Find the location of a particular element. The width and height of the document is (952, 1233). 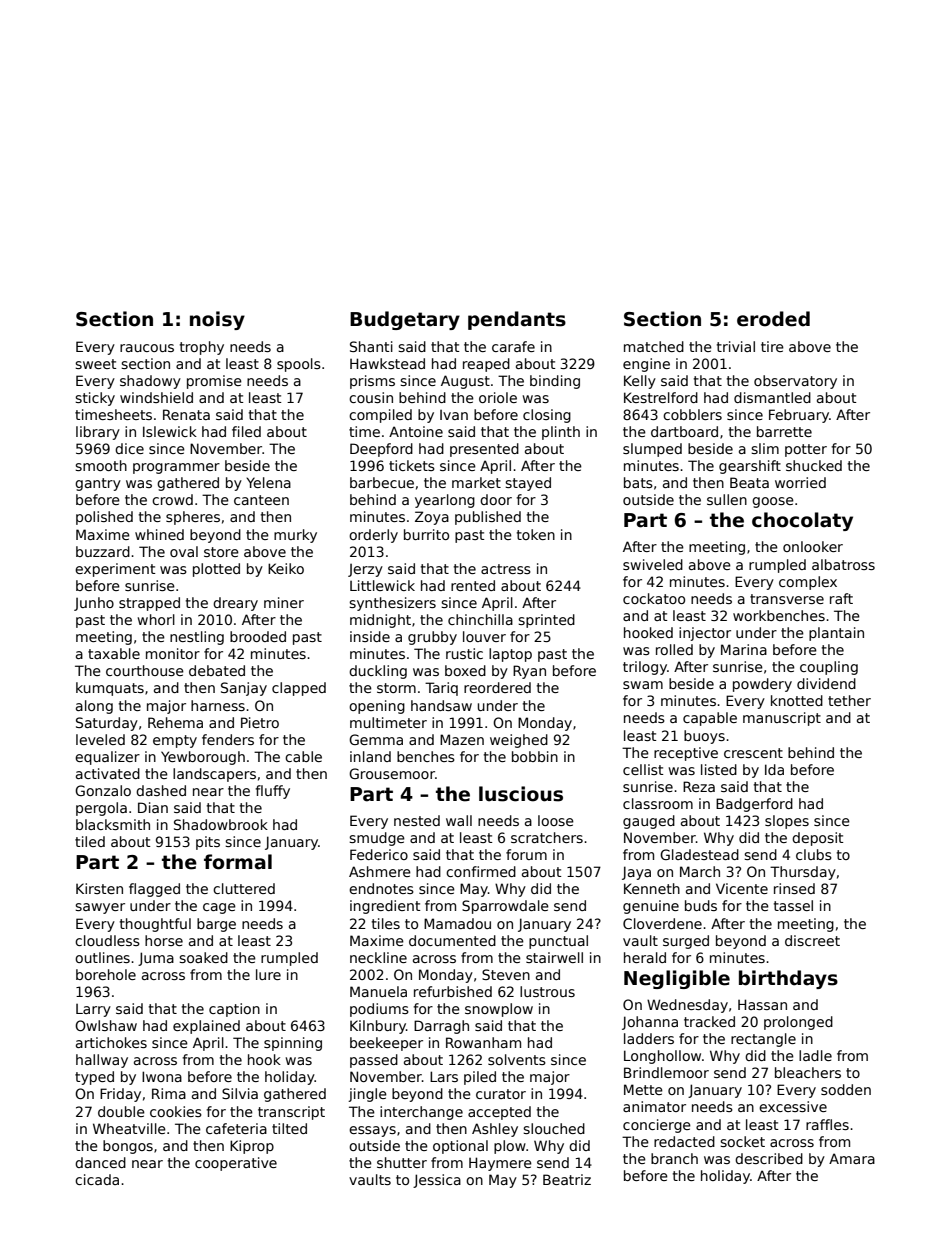

chocolaty is located at coordinates (802, 521).
